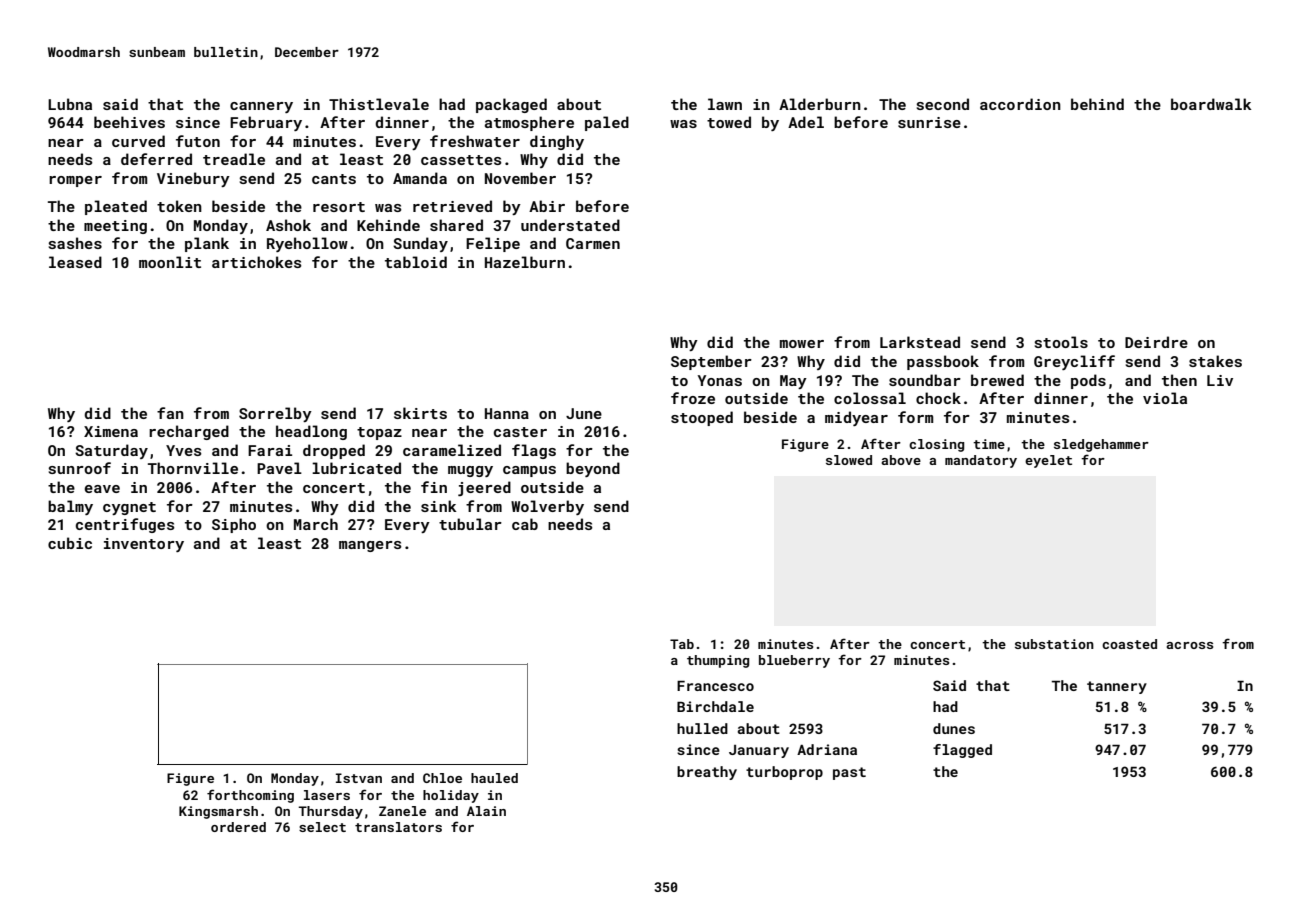 Image resolution: width=1308 pixels, height=924 pixels. What do you see at coordinates (102, 489) in the document?
I see `eave` at bounding box center [102, 489].
